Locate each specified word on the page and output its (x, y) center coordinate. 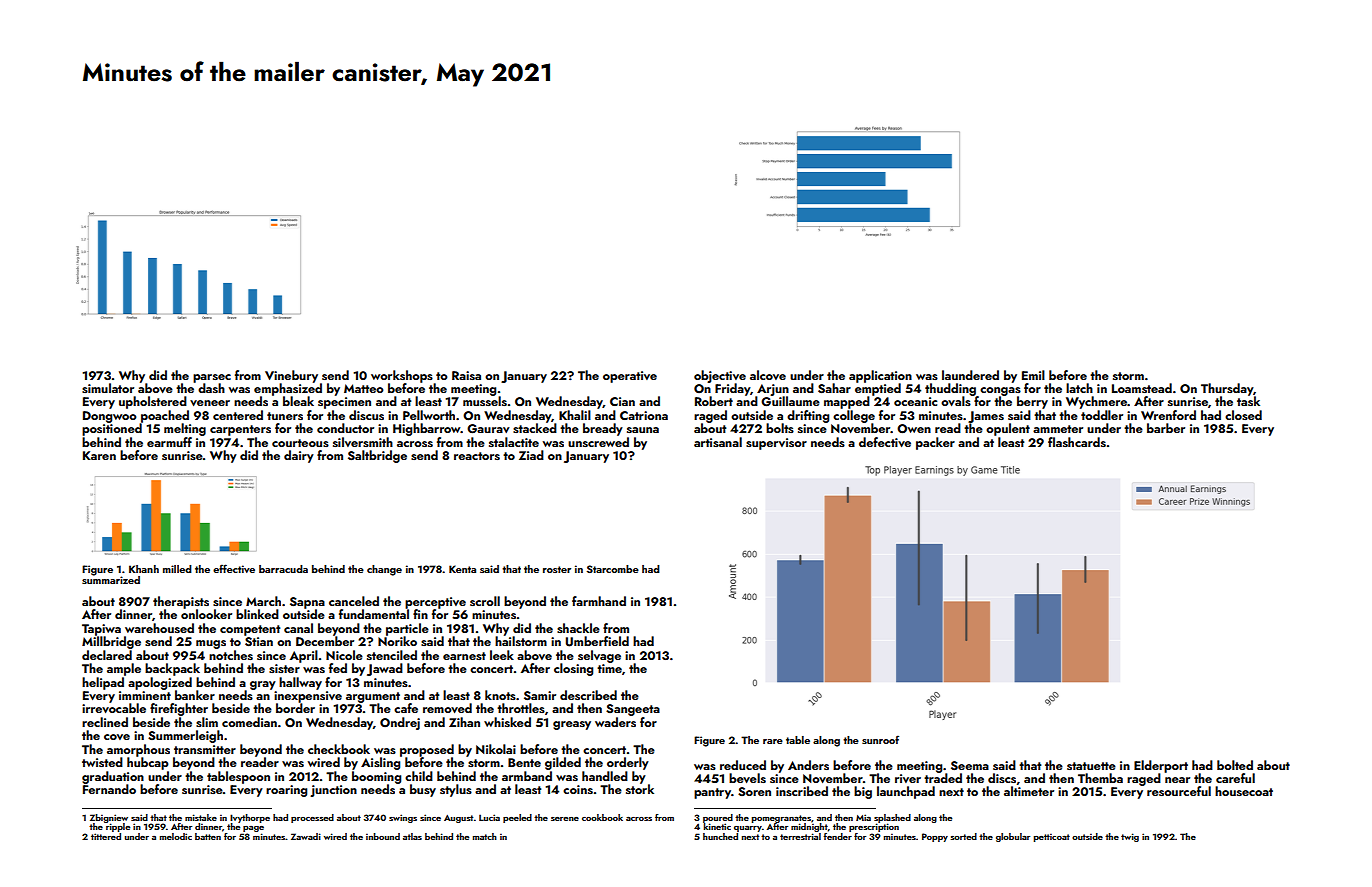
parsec (212, 378)
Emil (1033, 375)
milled (177, 569)
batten (208, 836)
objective (720, 376)
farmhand (599, 601)
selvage (599, 656)
